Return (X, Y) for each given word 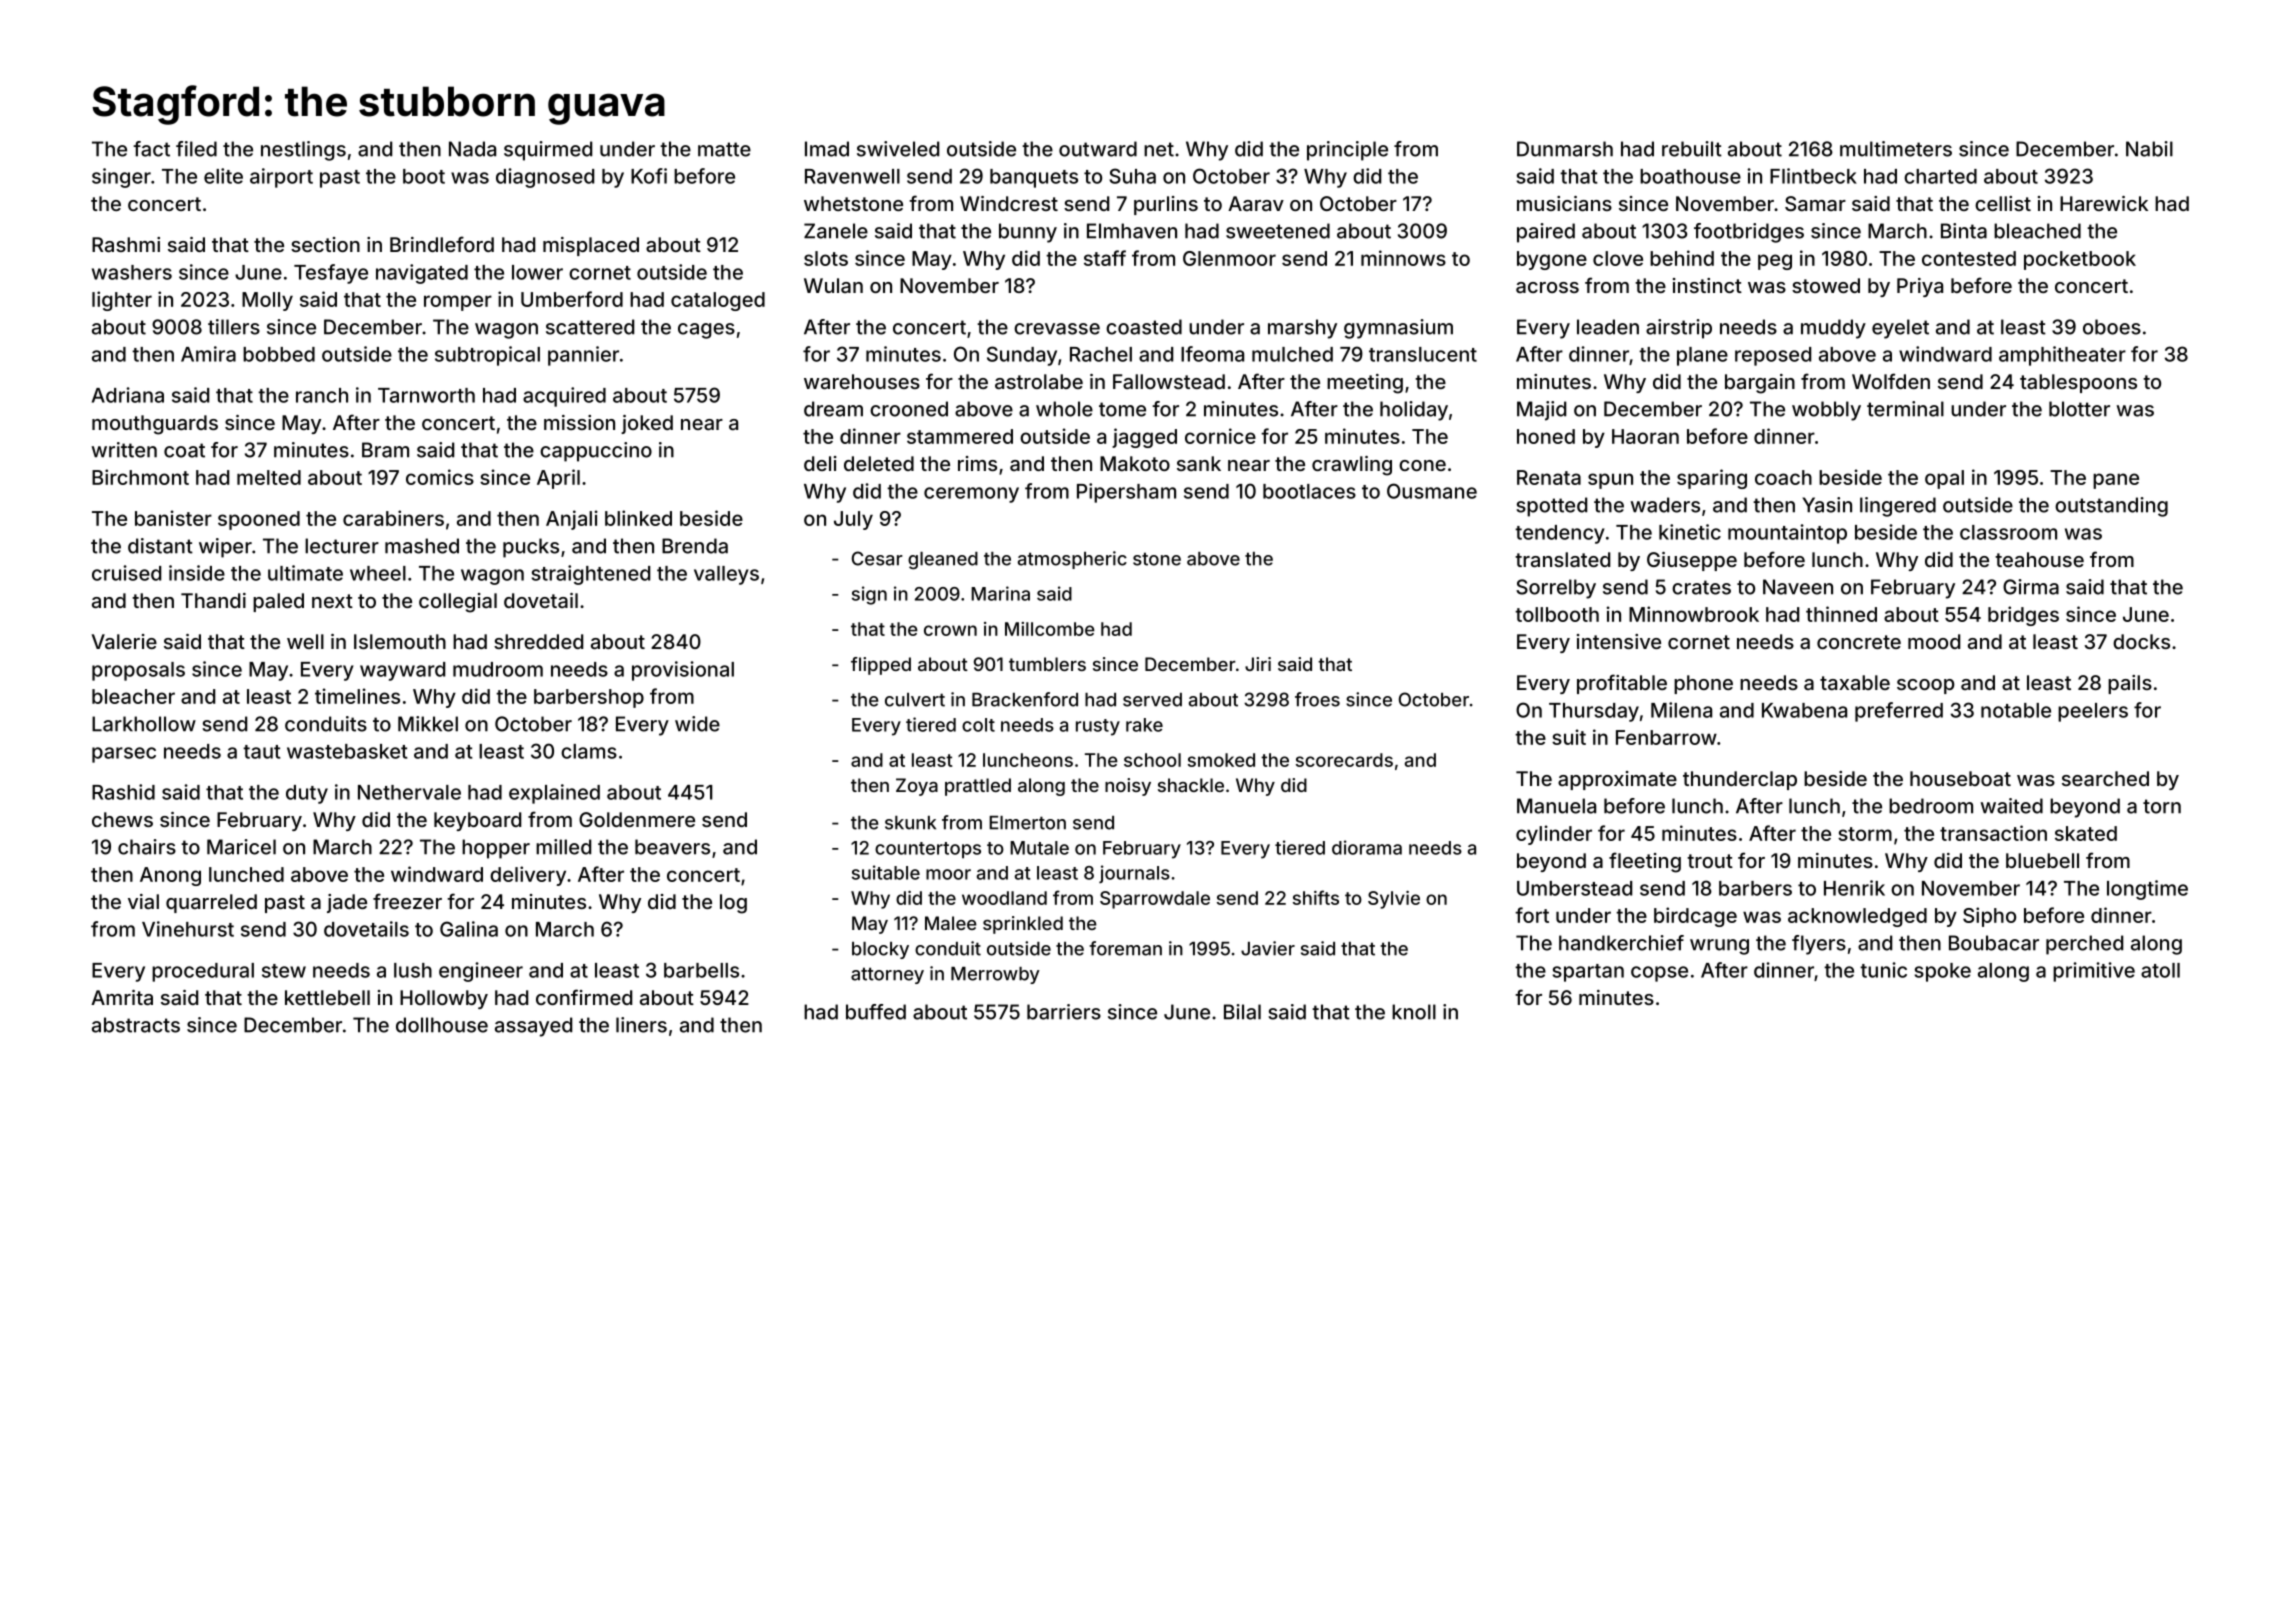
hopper (496, 849)
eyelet (1900, 329)
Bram (385, 450)
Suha (1132, 176)
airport (281, 178)
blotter (2079, 409)
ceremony (971, 495)
